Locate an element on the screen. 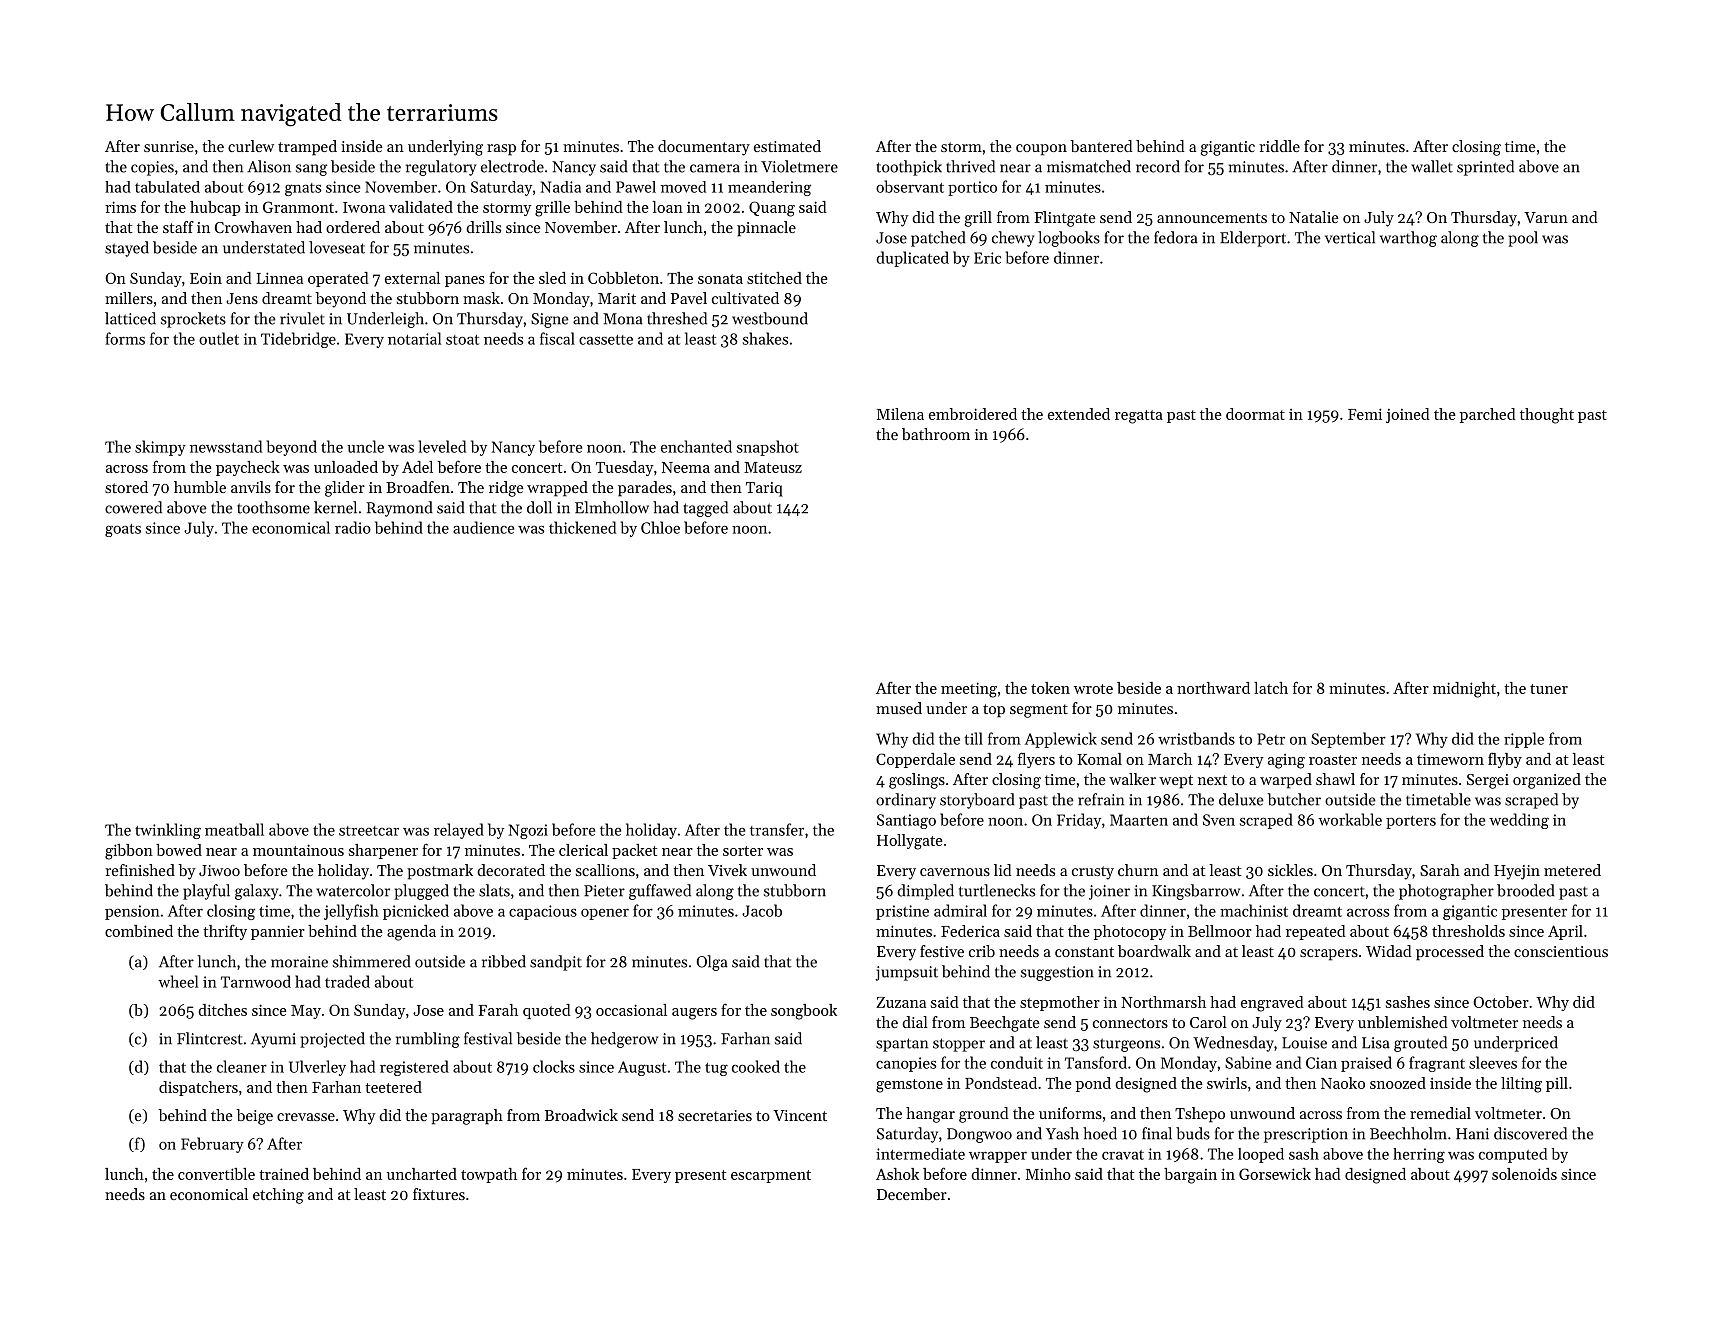  mused is located at coordinates (899, 708).
